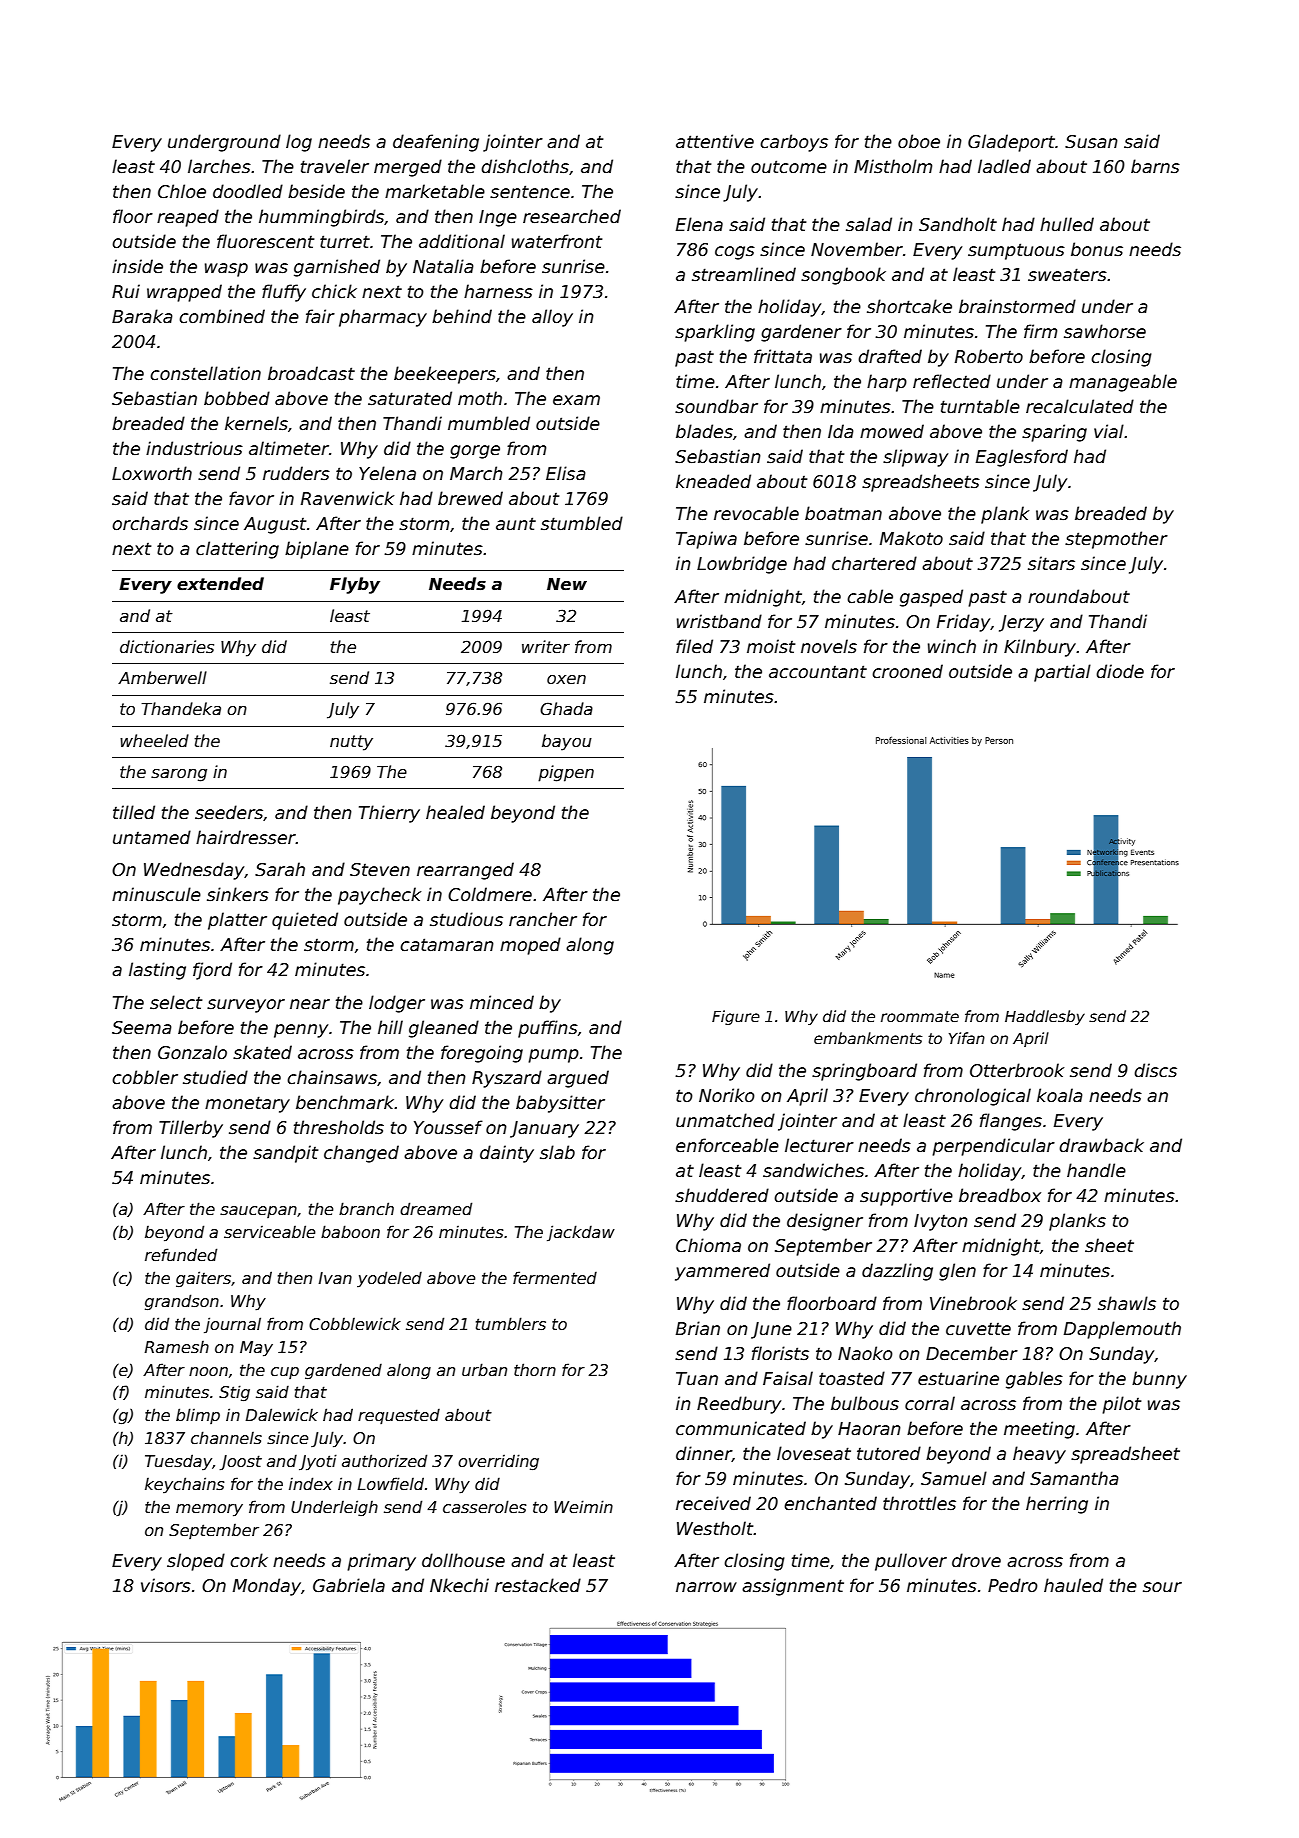  Describe the element at coordinates (251, 498) in the image. I see `favor` at that location.
